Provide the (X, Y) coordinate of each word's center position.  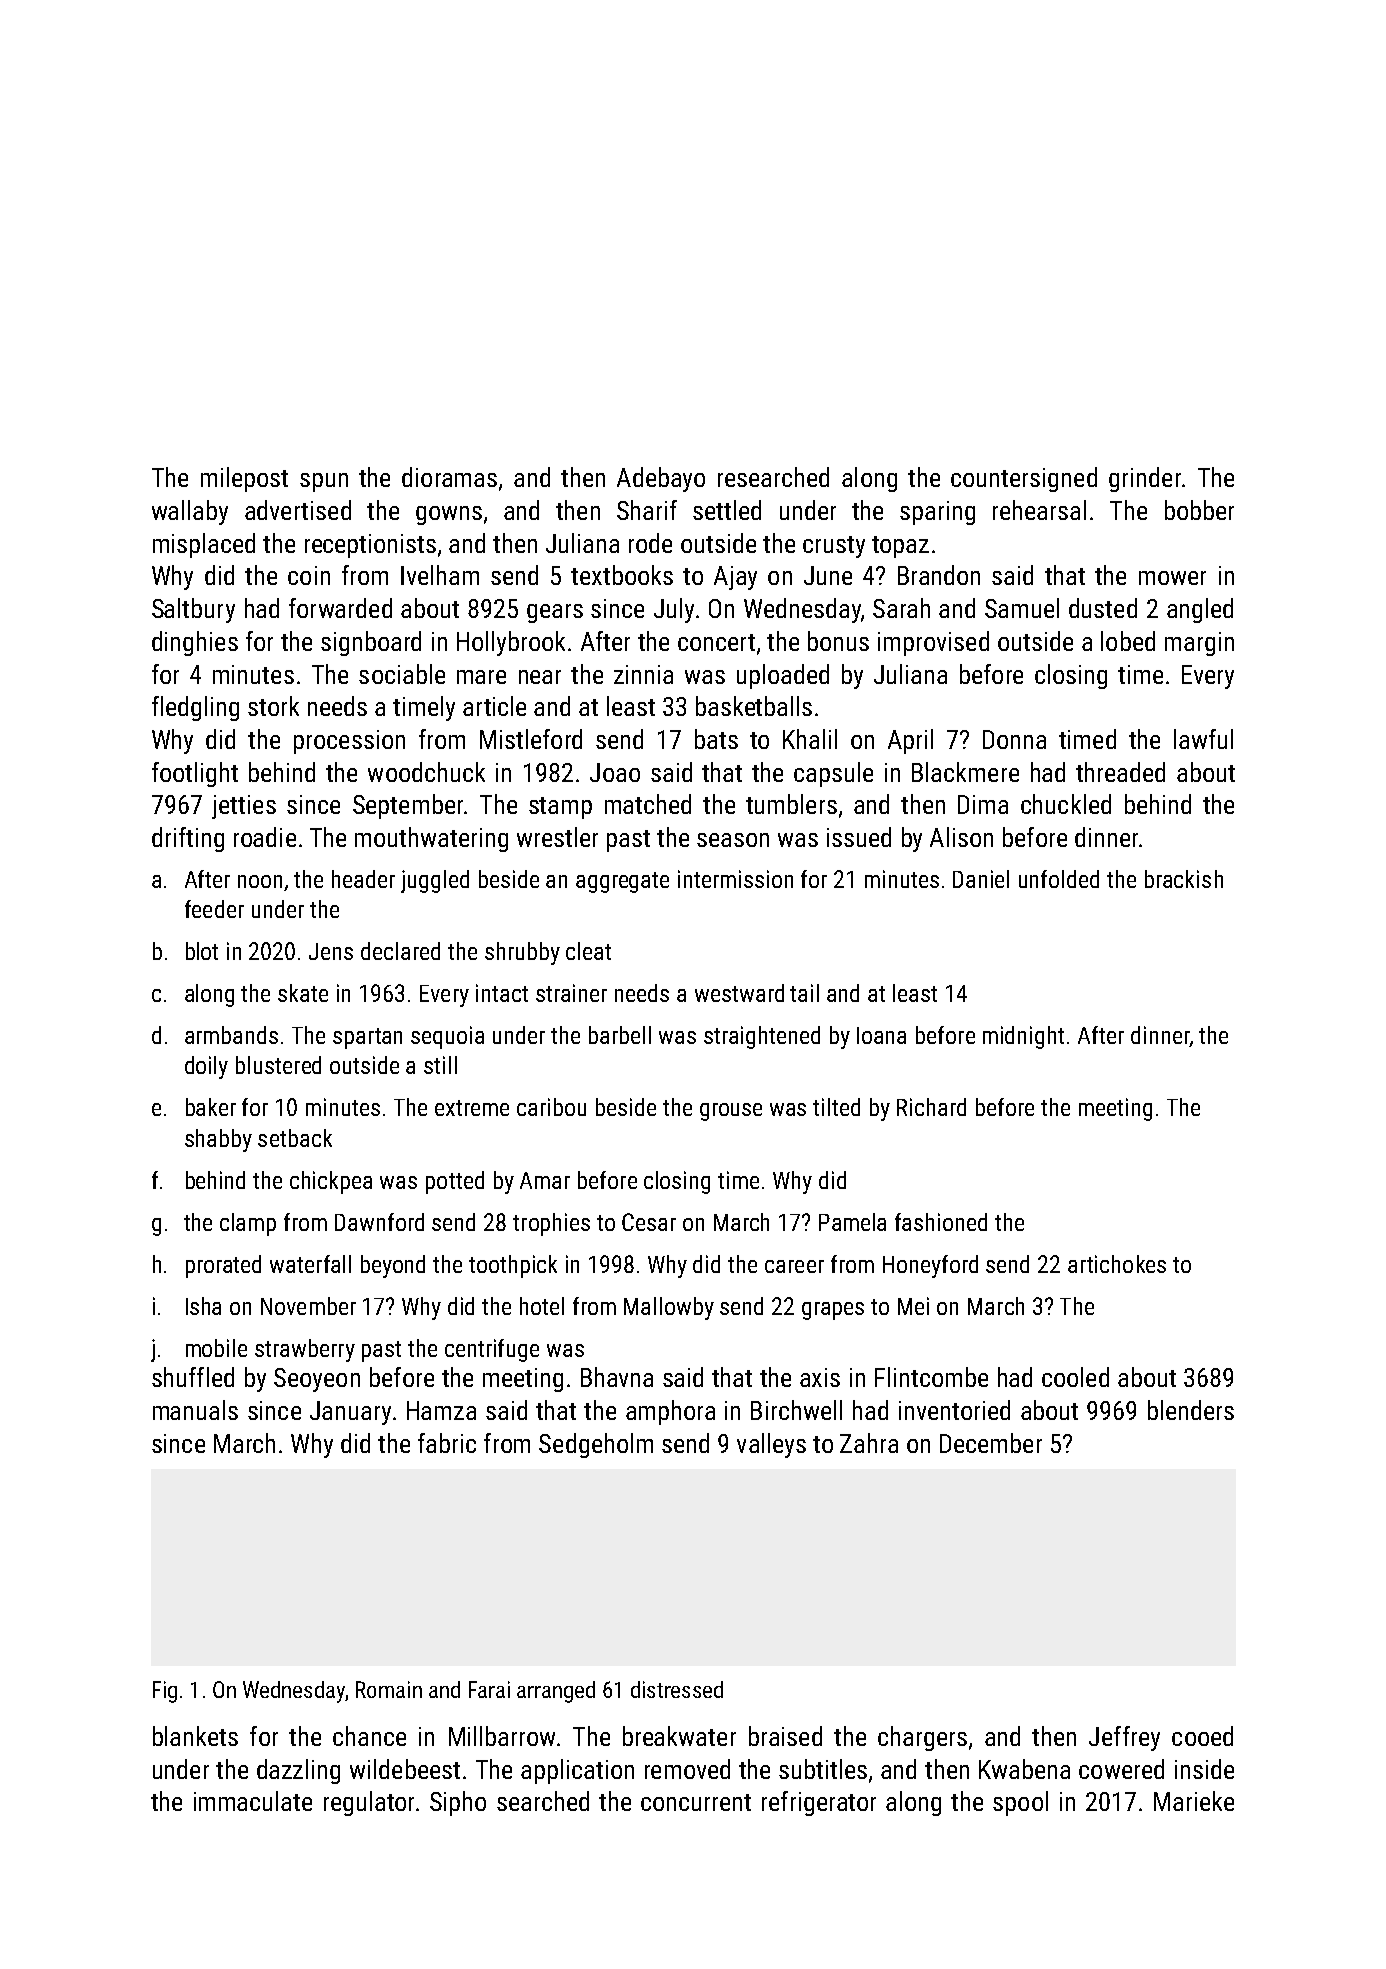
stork (273, 706)
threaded (1120, 772)
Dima (983, 804)
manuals (195, 1410)
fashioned (941, 1222)
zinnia (643, 674)
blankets (195, 1736)
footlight (195, 774)
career (794, 1266)
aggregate (622, 882)
